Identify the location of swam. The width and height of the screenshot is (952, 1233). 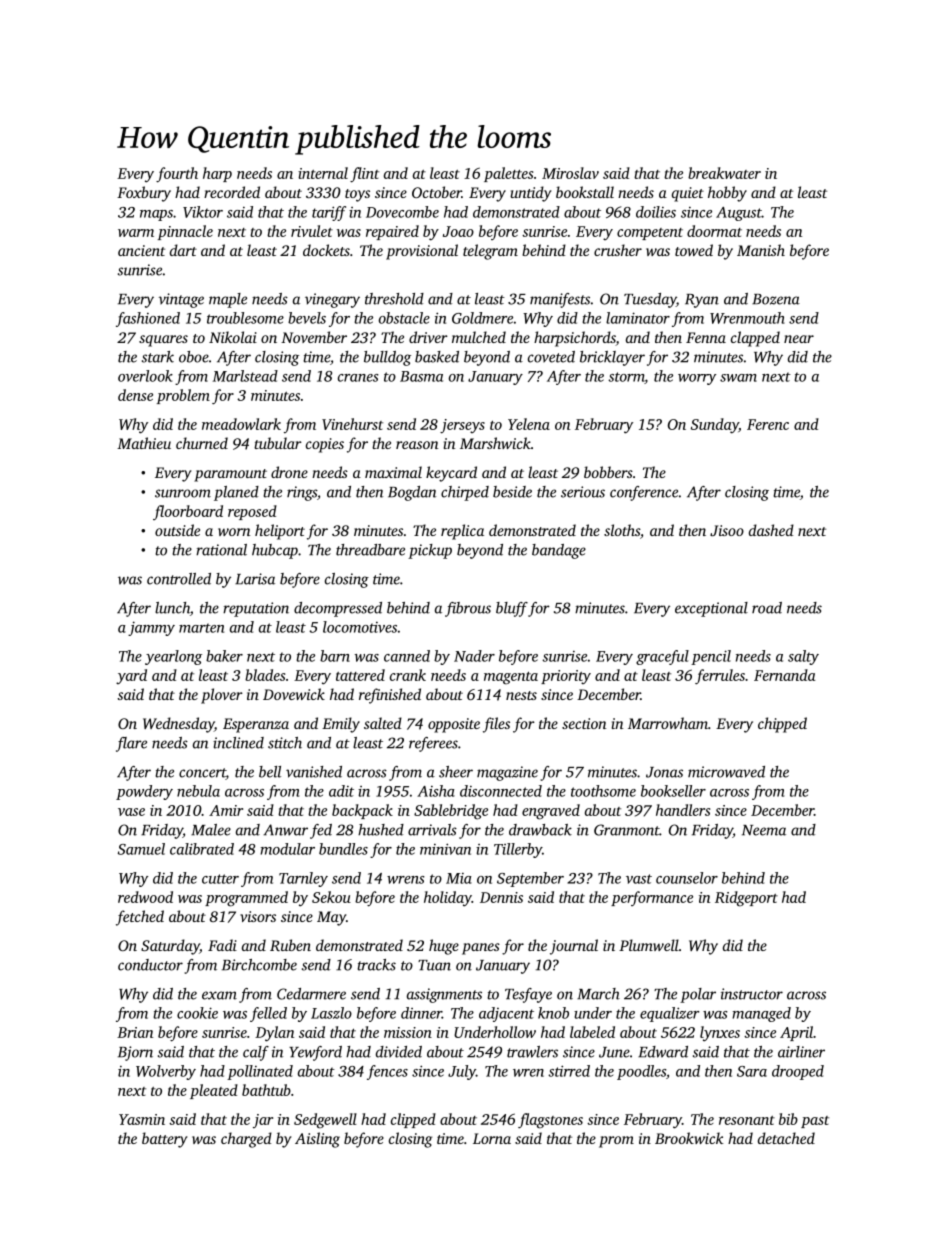
(738, 378).
